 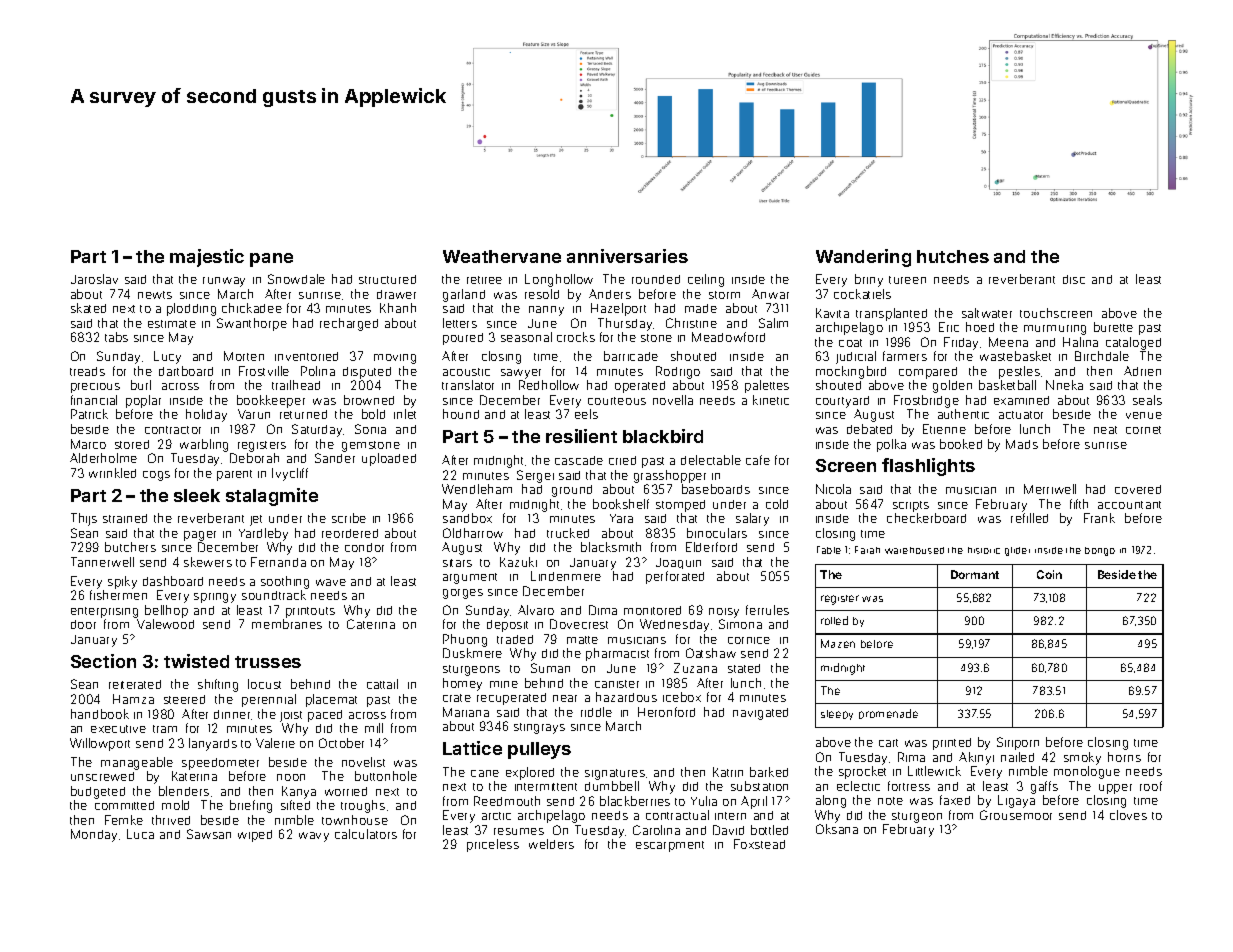 I want to click on bold, so click(x=373, y=414).
